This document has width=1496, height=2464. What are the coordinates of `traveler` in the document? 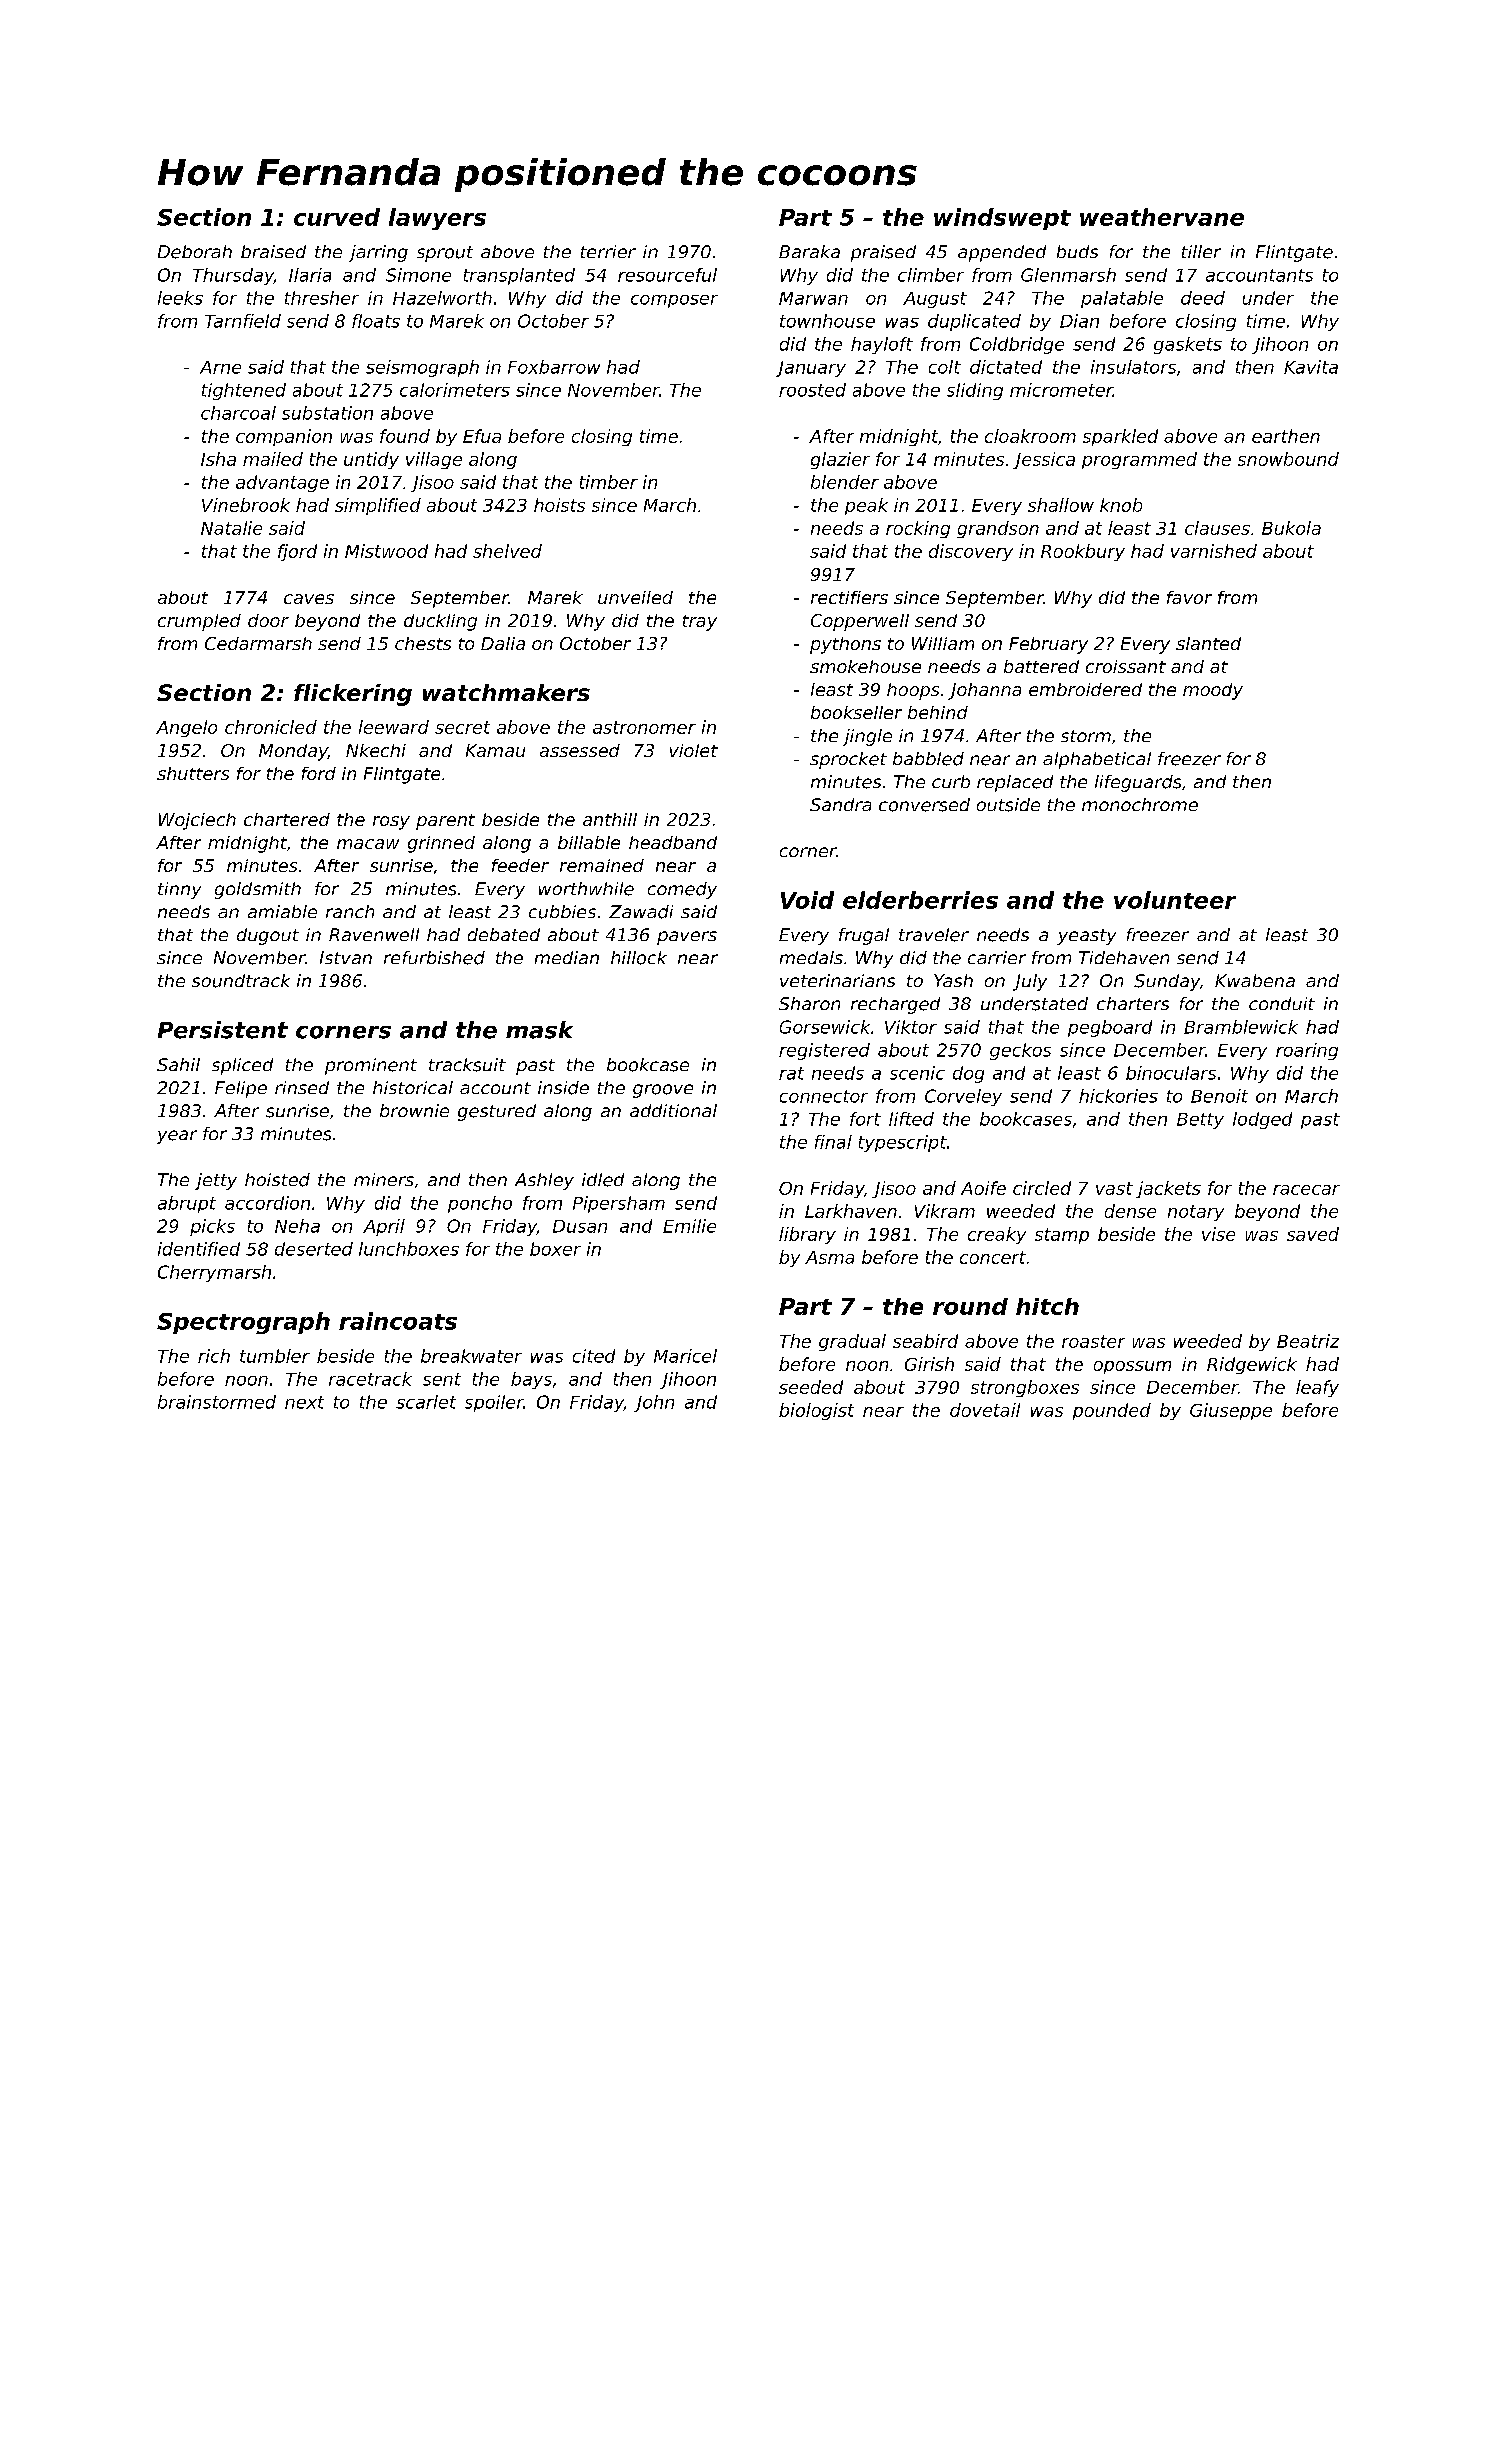 It's located at (934, 935).
